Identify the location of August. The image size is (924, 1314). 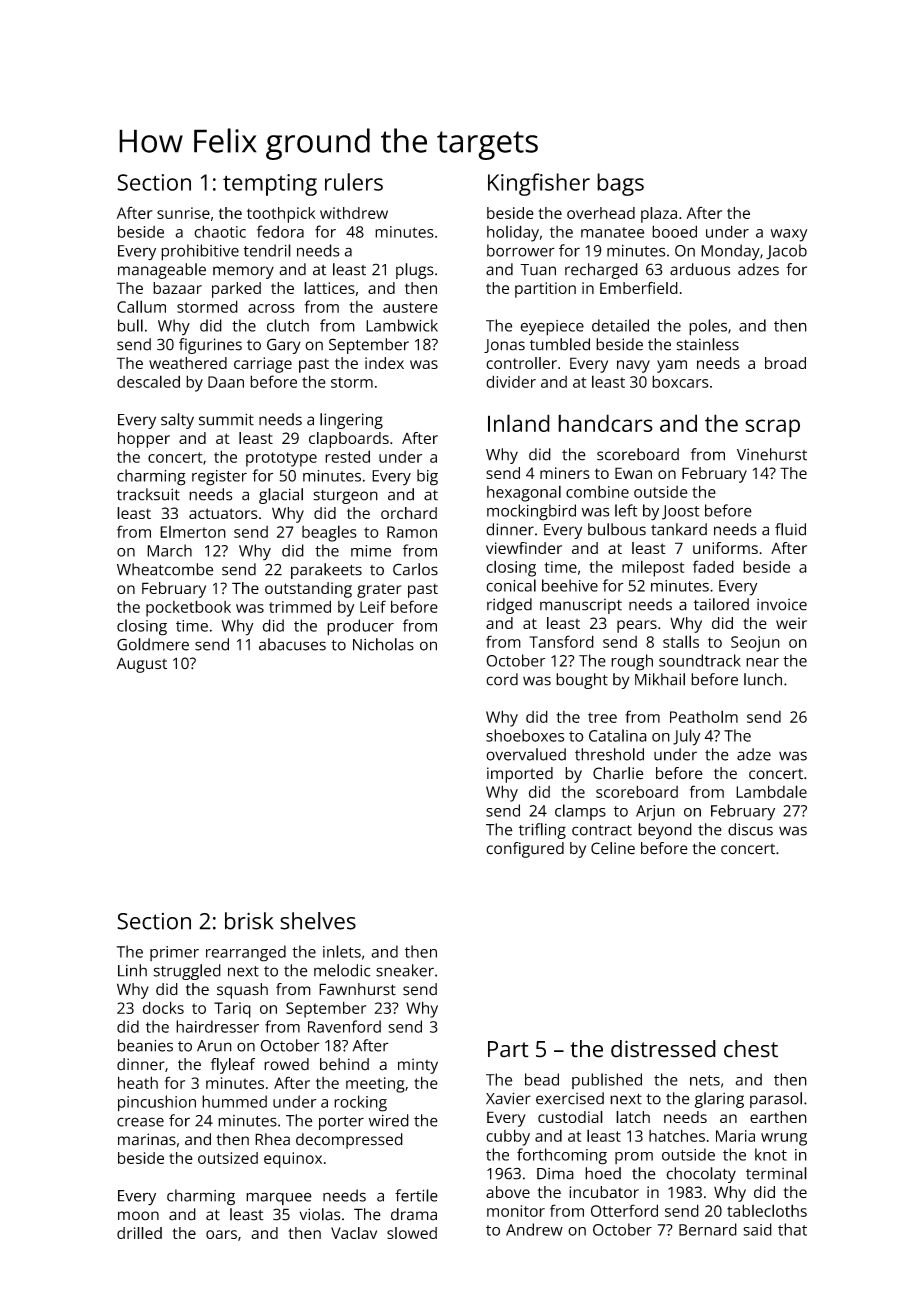
(141, 665).
